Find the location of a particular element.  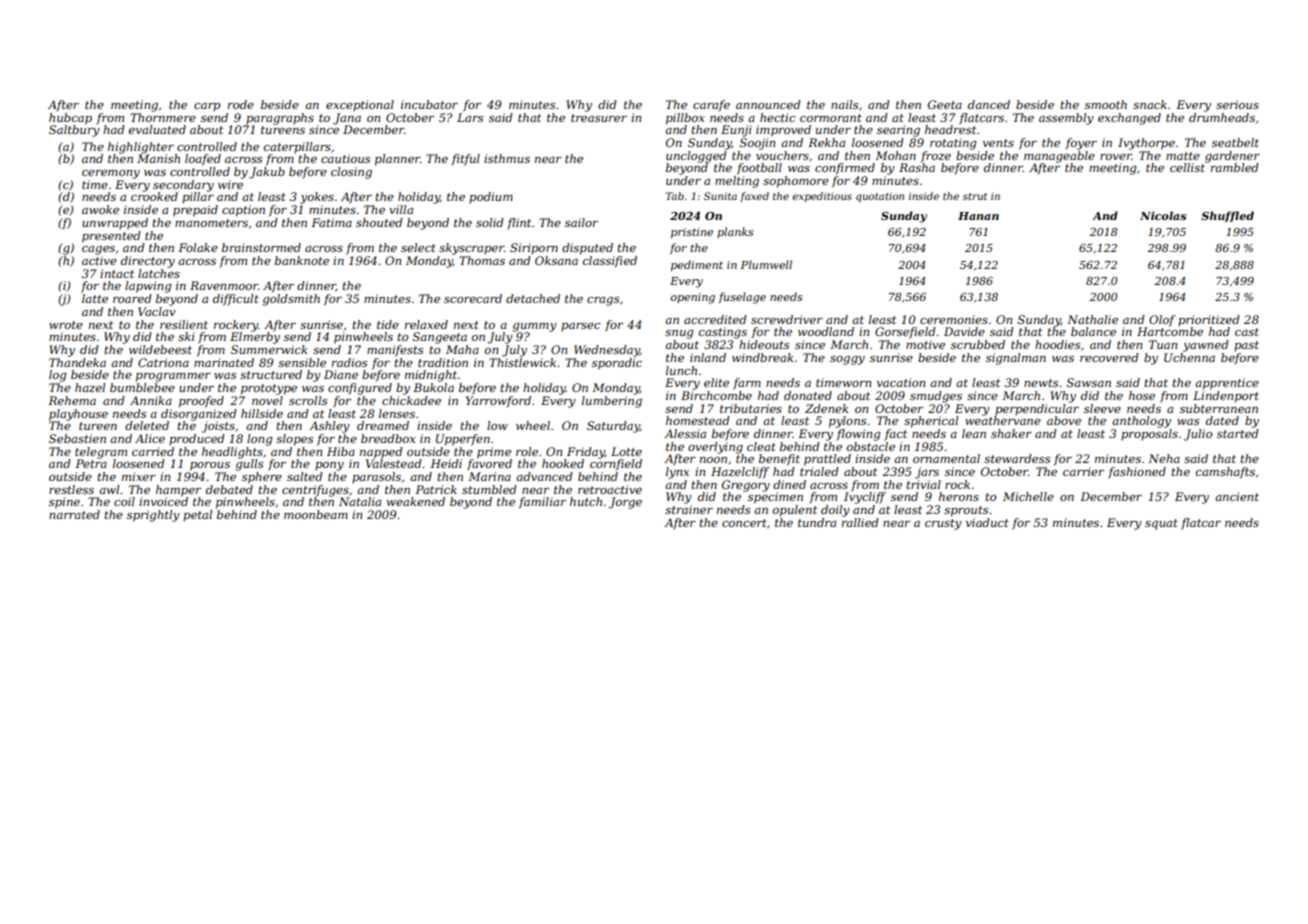

serious is located at coordinates (1237, 104).
